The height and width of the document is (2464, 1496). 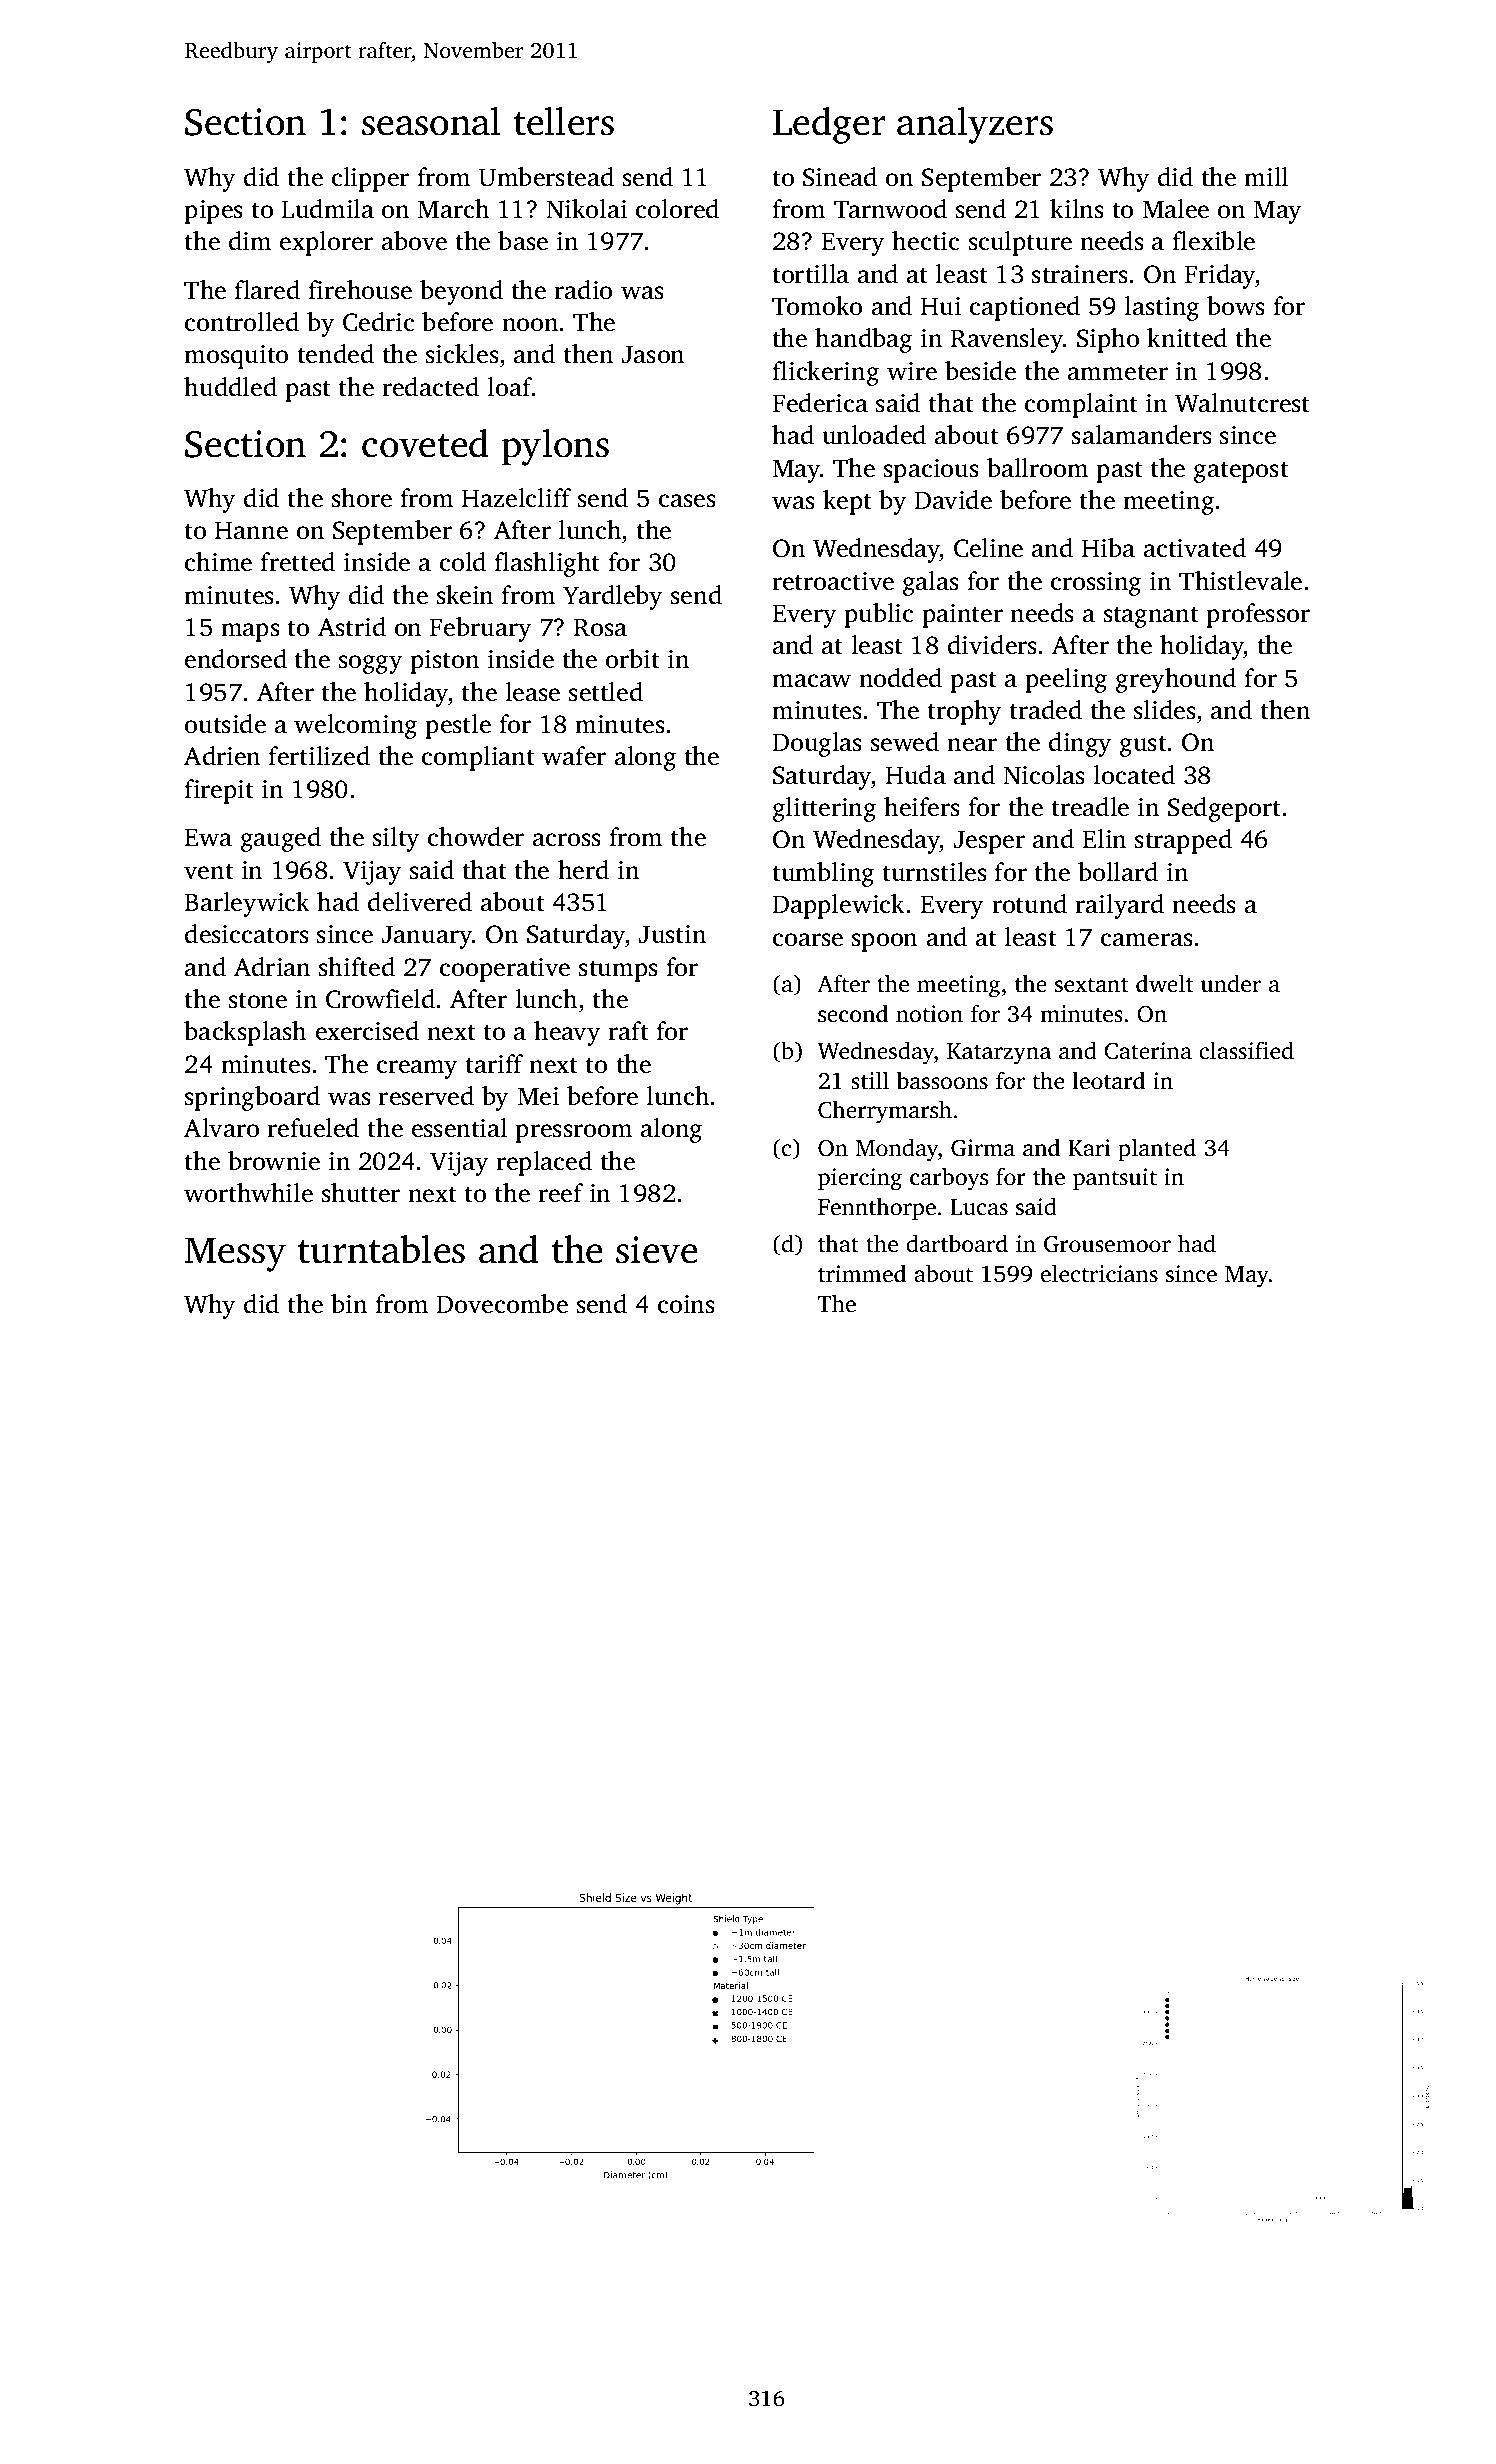 What do you see at coordinates (810, 274) in the document?
I see `tortilla` at bounding box center [810, 274].
